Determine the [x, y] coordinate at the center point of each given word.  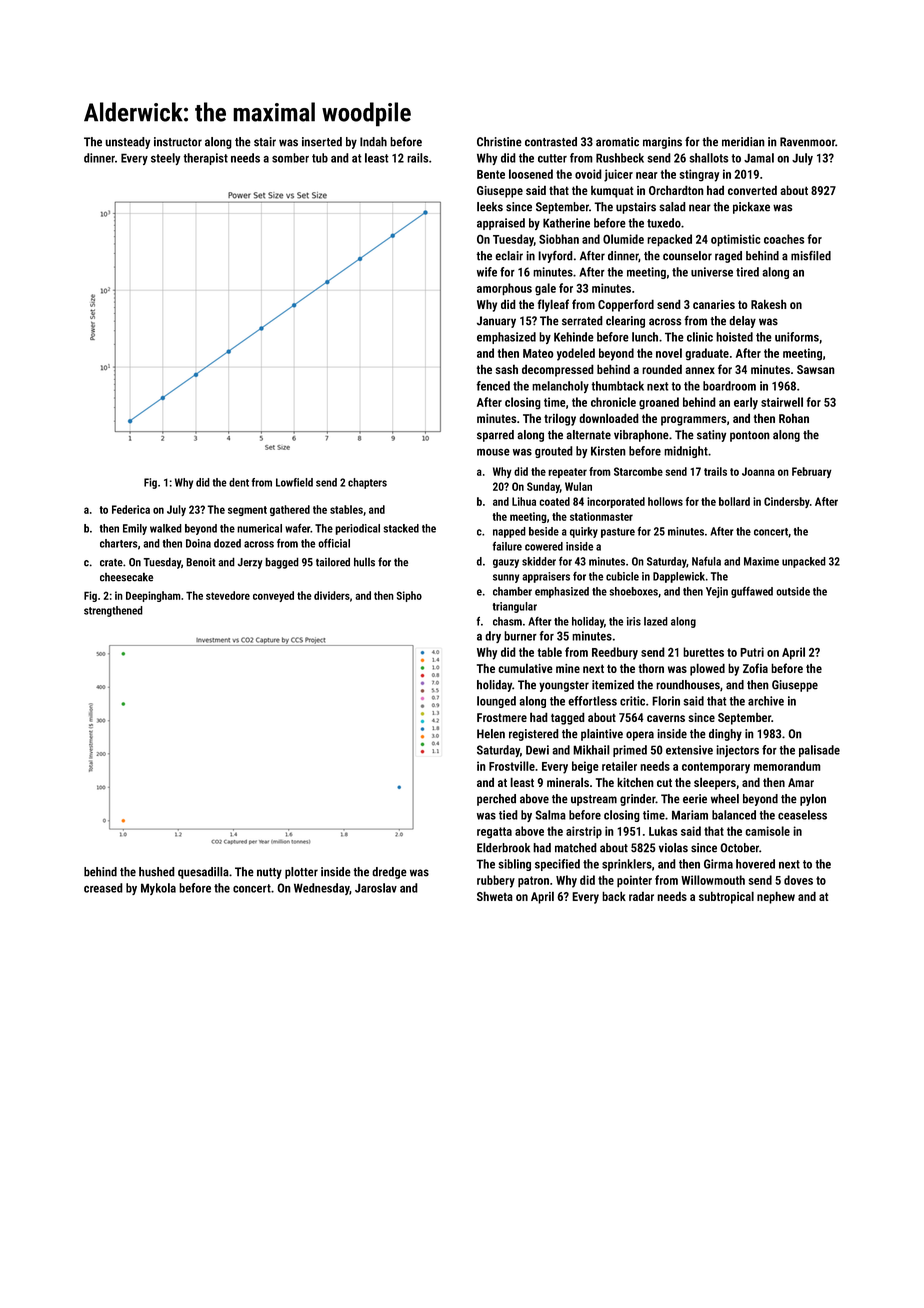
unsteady [127, 143]
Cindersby [787, 502]
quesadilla [203, 873]
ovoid [588, 174]
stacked [401, 528]
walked [166, 528]
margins [662, 143]
